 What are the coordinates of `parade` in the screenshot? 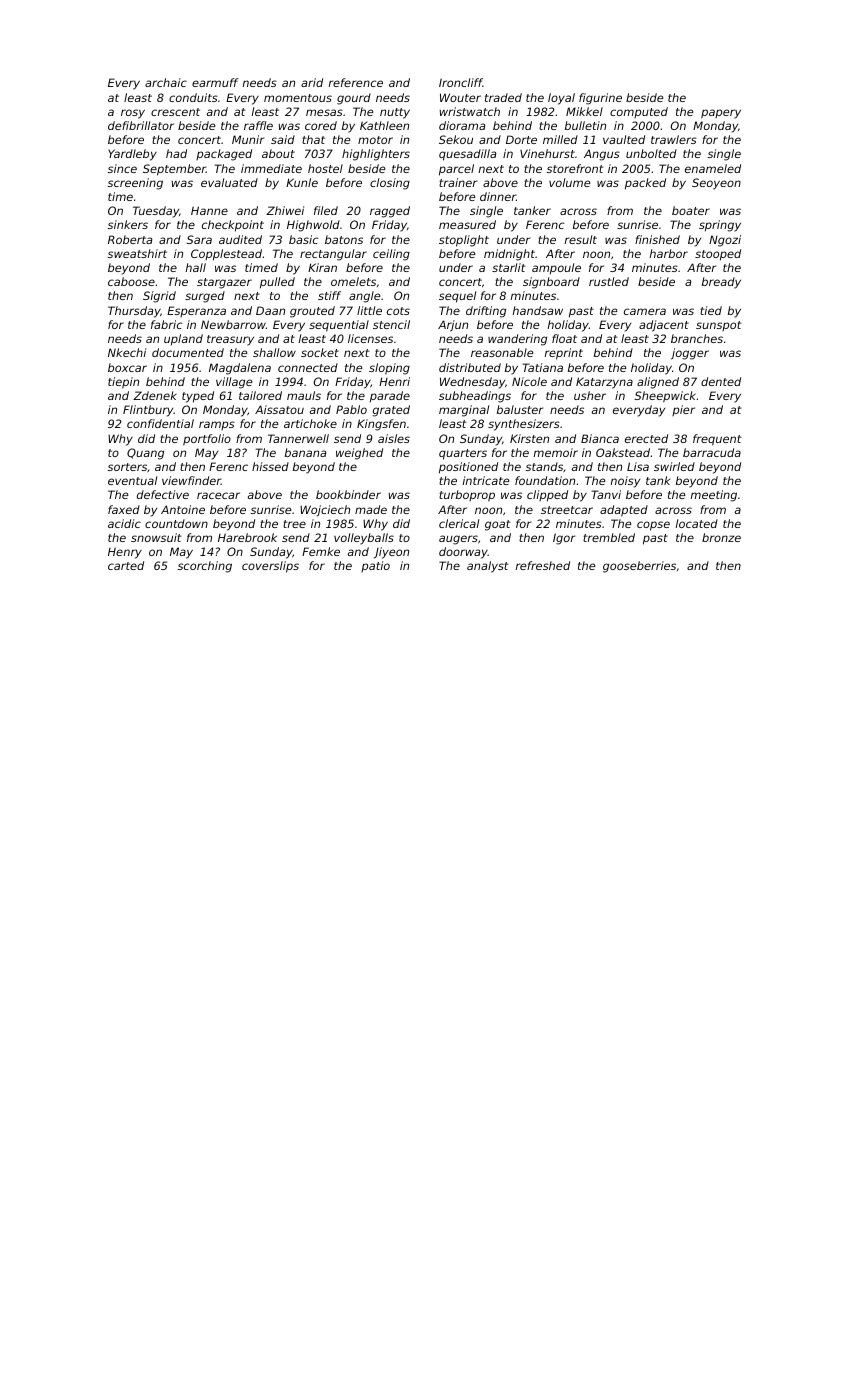 It's located at (390, 397).
